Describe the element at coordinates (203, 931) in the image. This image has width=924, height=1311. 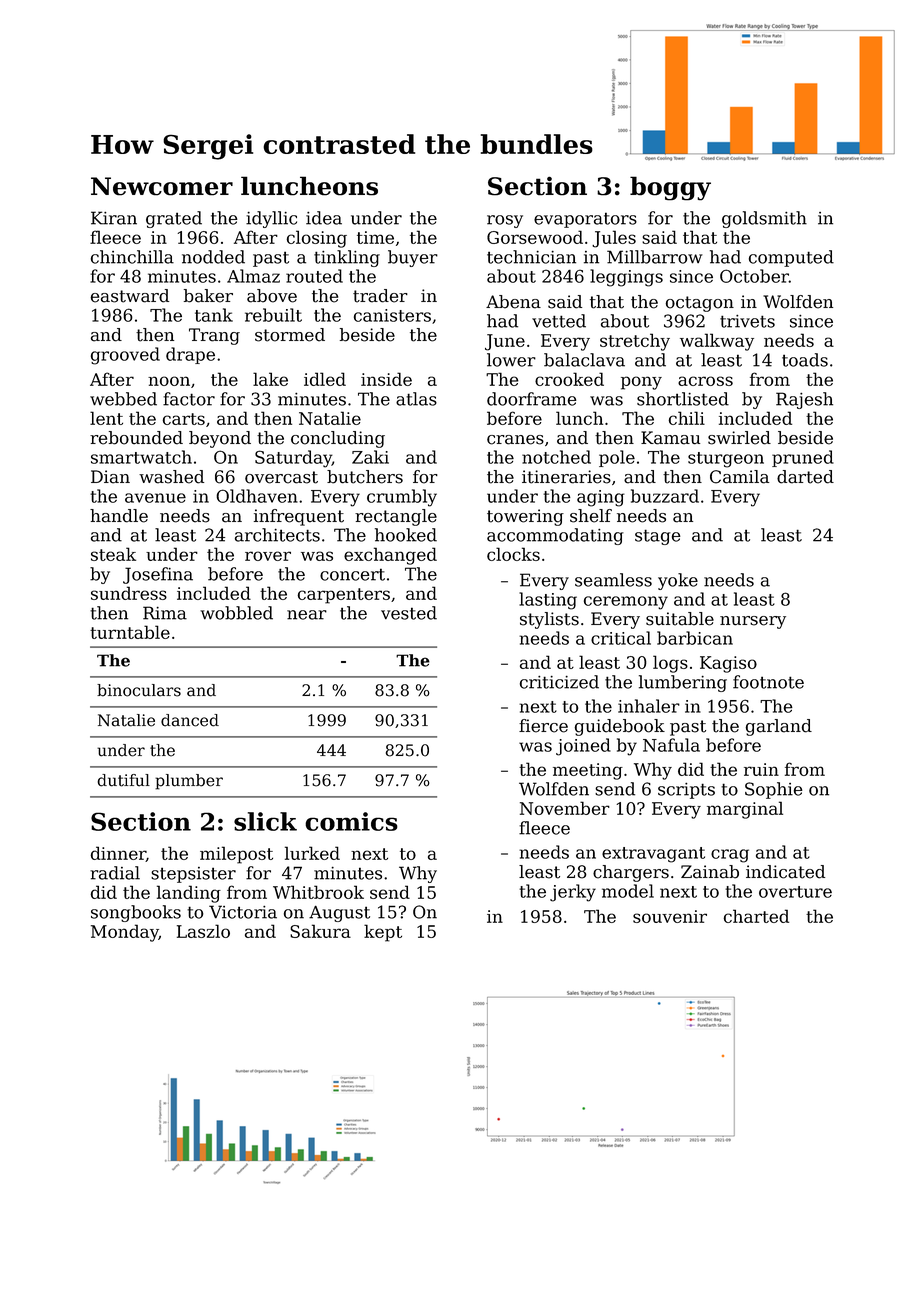
I see `Laszlo` at that location.
